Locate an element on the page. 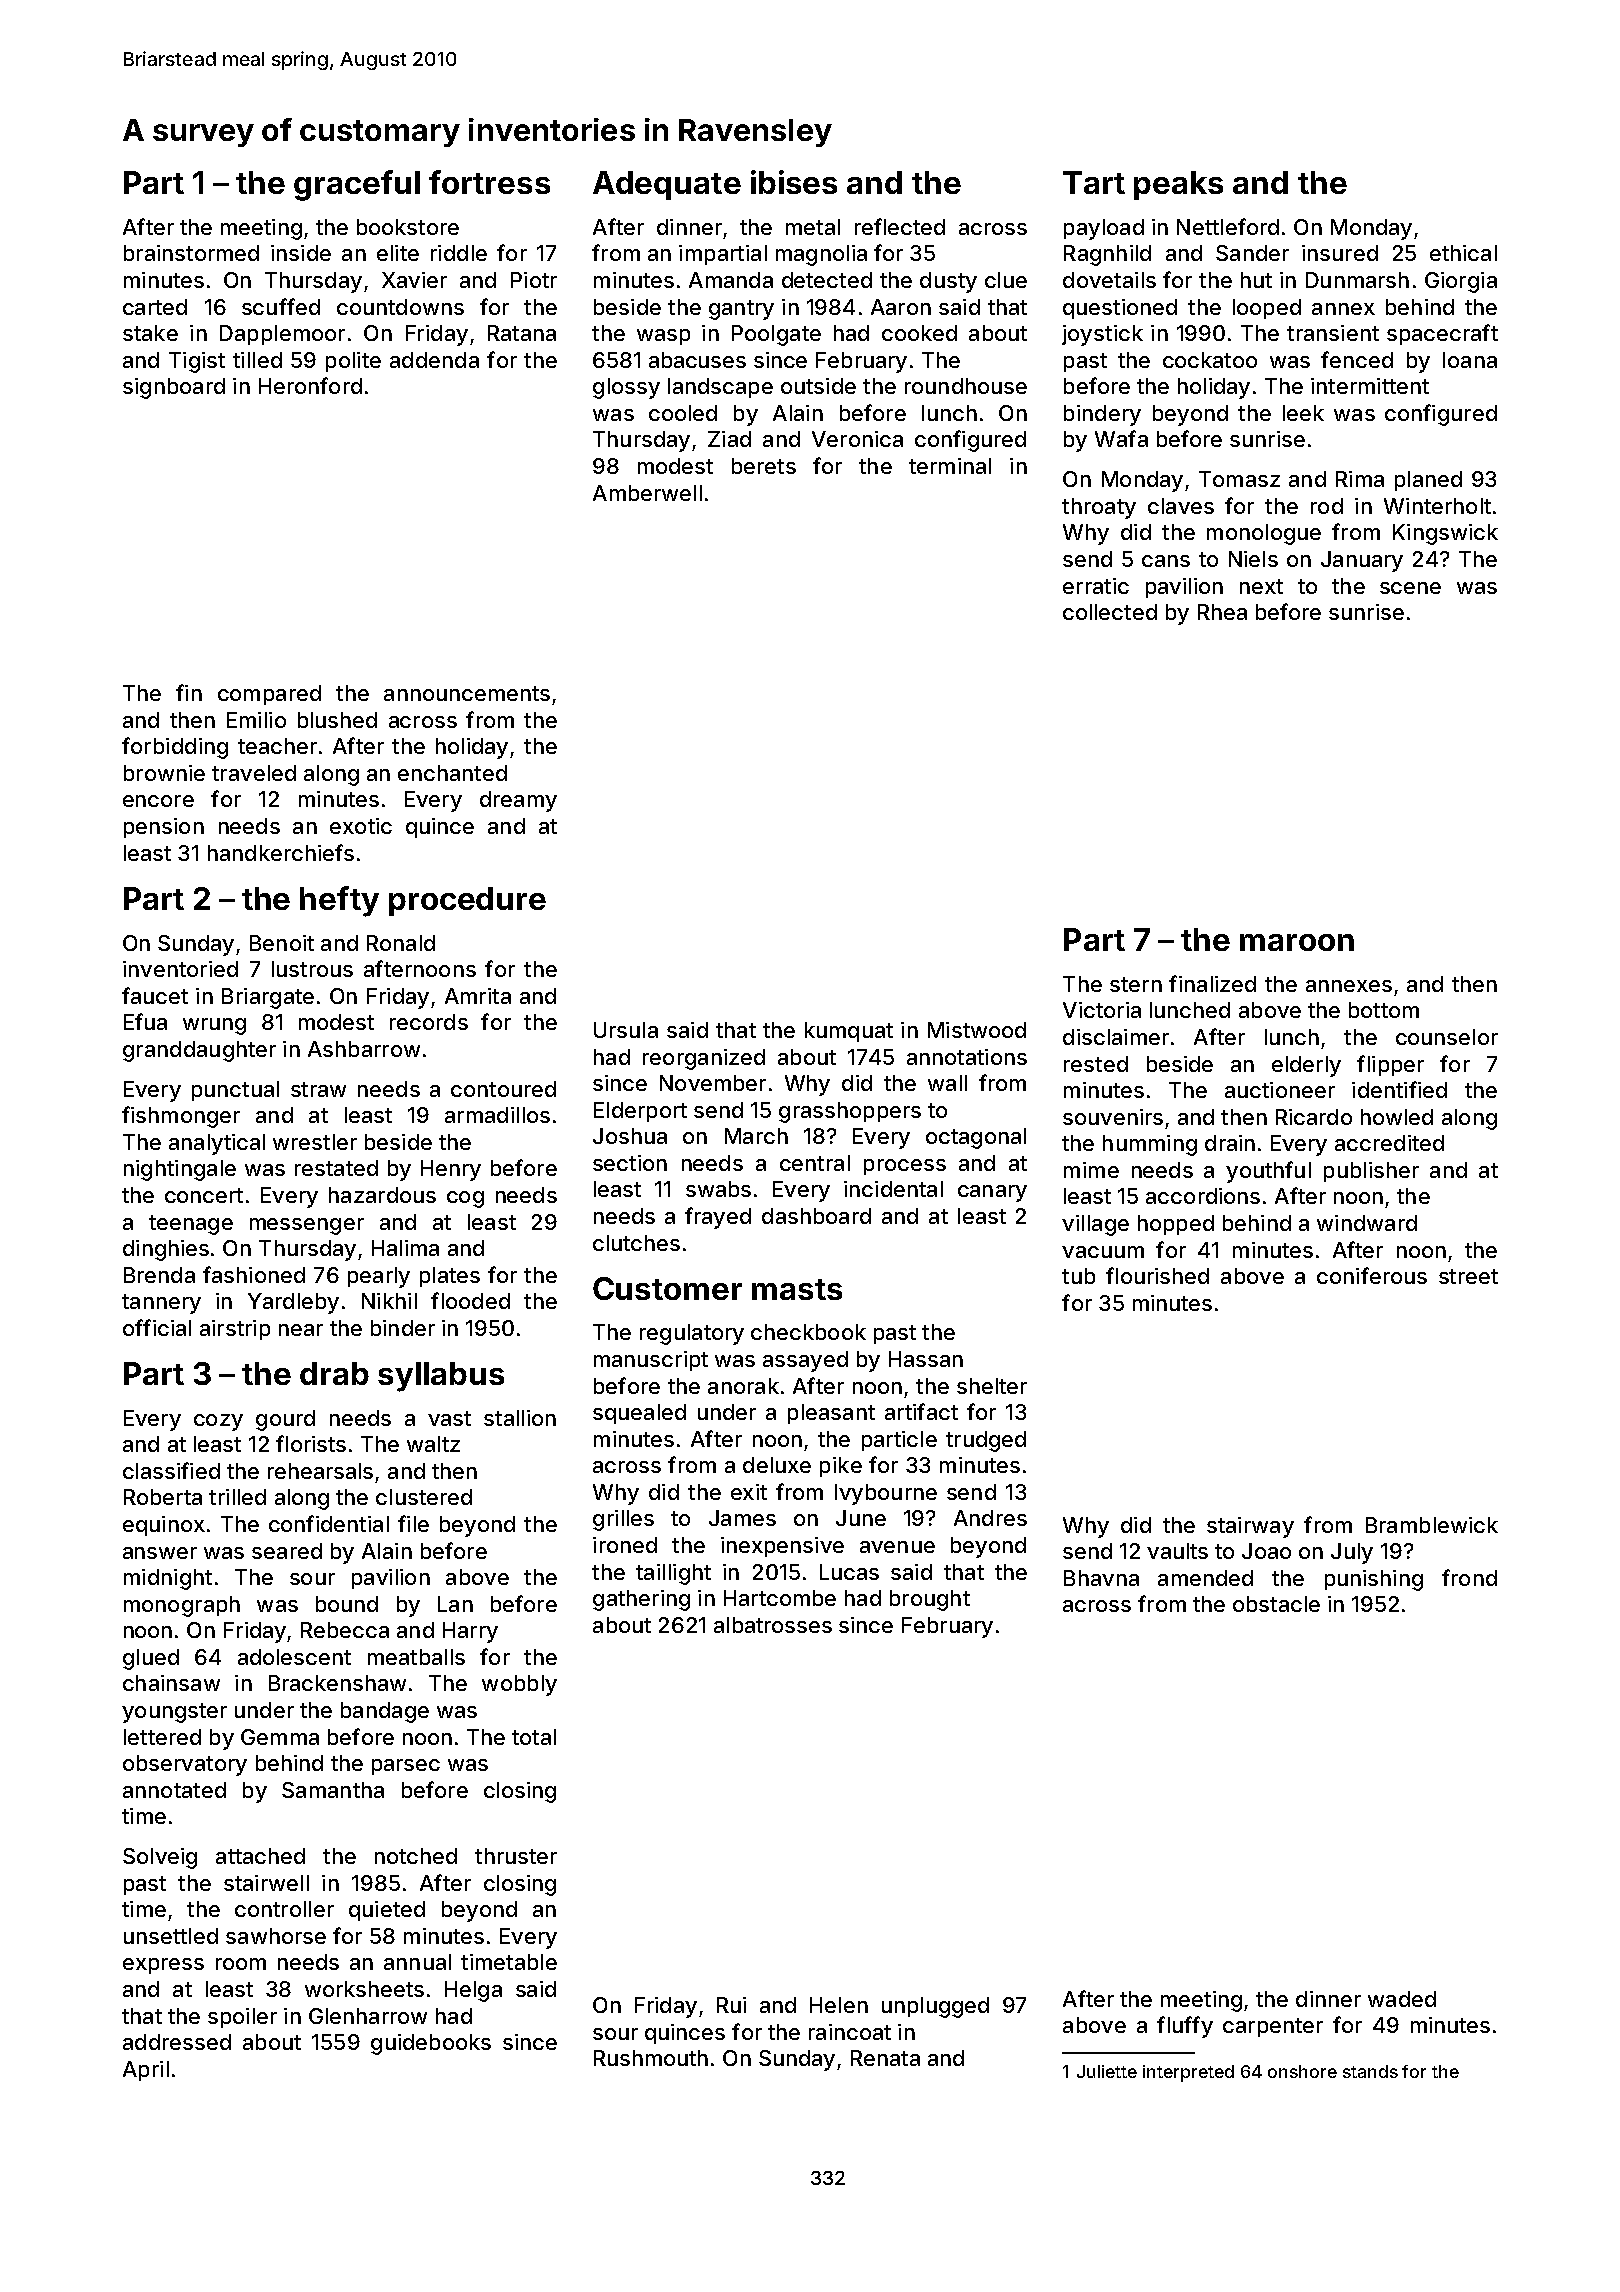 The height and width of the image is (2292, 1620). near is located at coordinates (301, 1330).
